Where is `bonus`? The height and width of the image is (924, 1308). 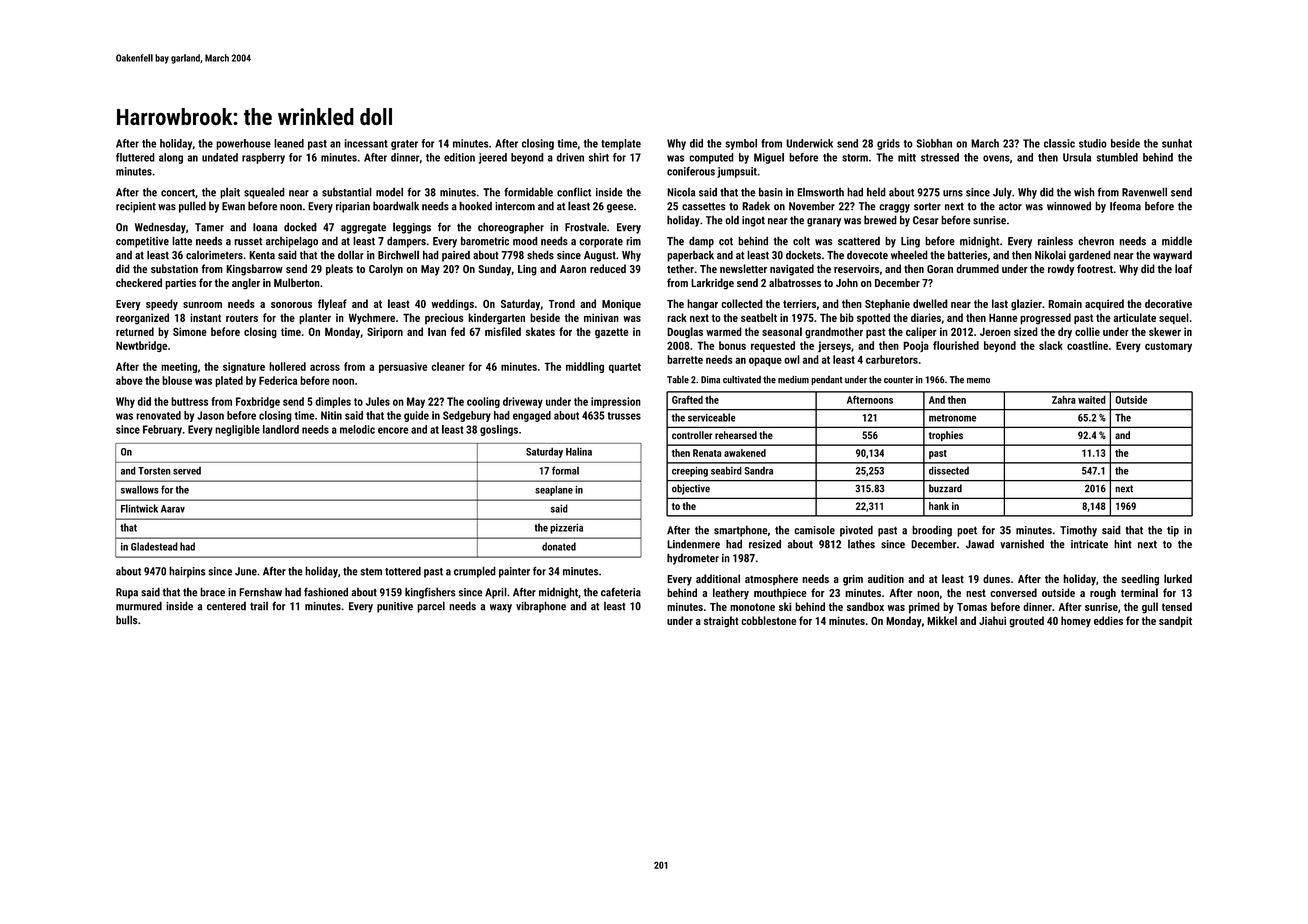 bonus is located at coordinates (732, 345).
